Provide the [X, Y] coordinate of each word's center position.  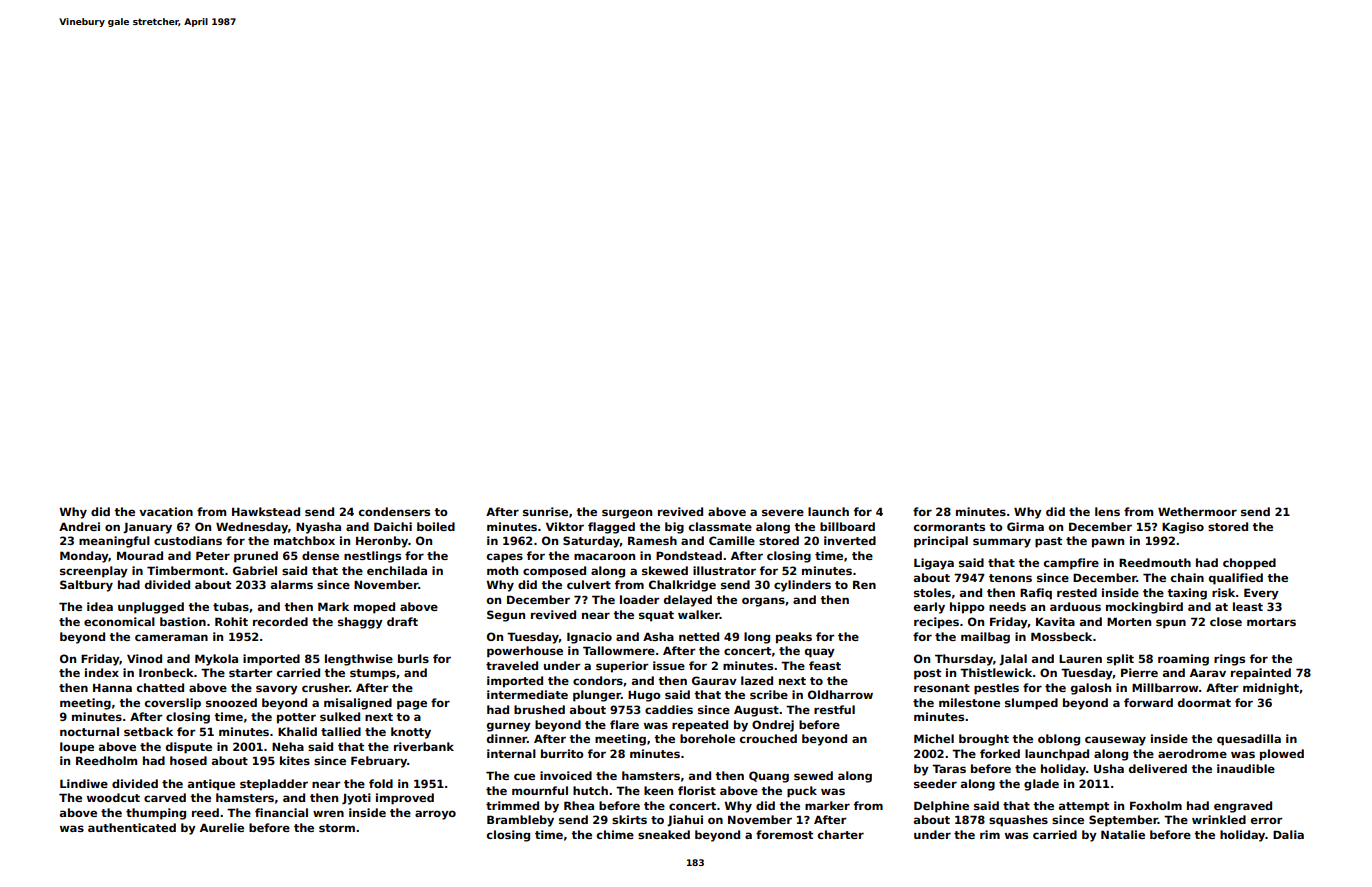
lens [1107, 511]
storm [337, 828]
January [147, 528]
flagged [611, 528]
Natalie [1123, 834]
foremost [784, 834]
